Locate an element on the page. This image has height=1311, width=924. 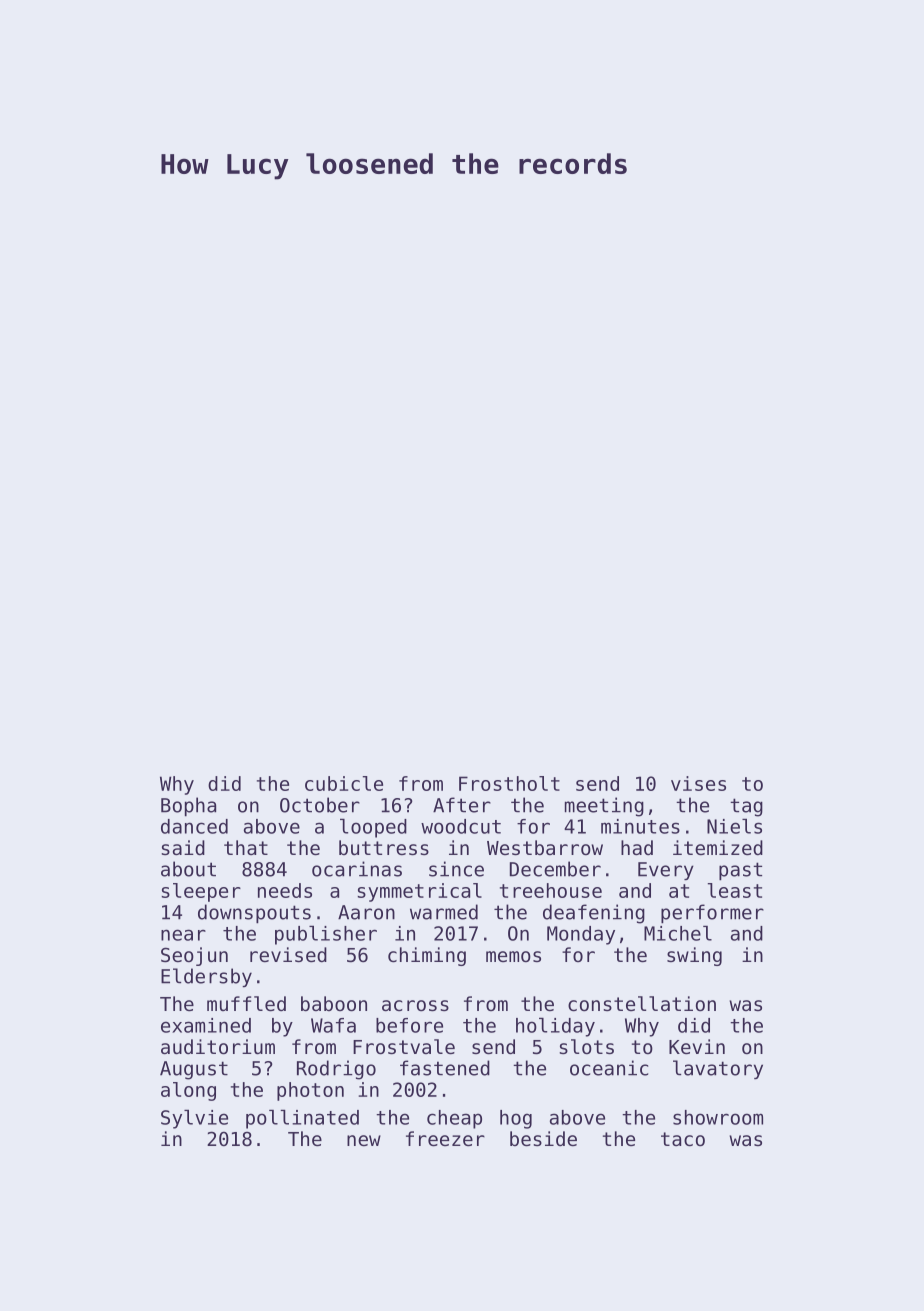
that is located at coordinates (246, 847).
